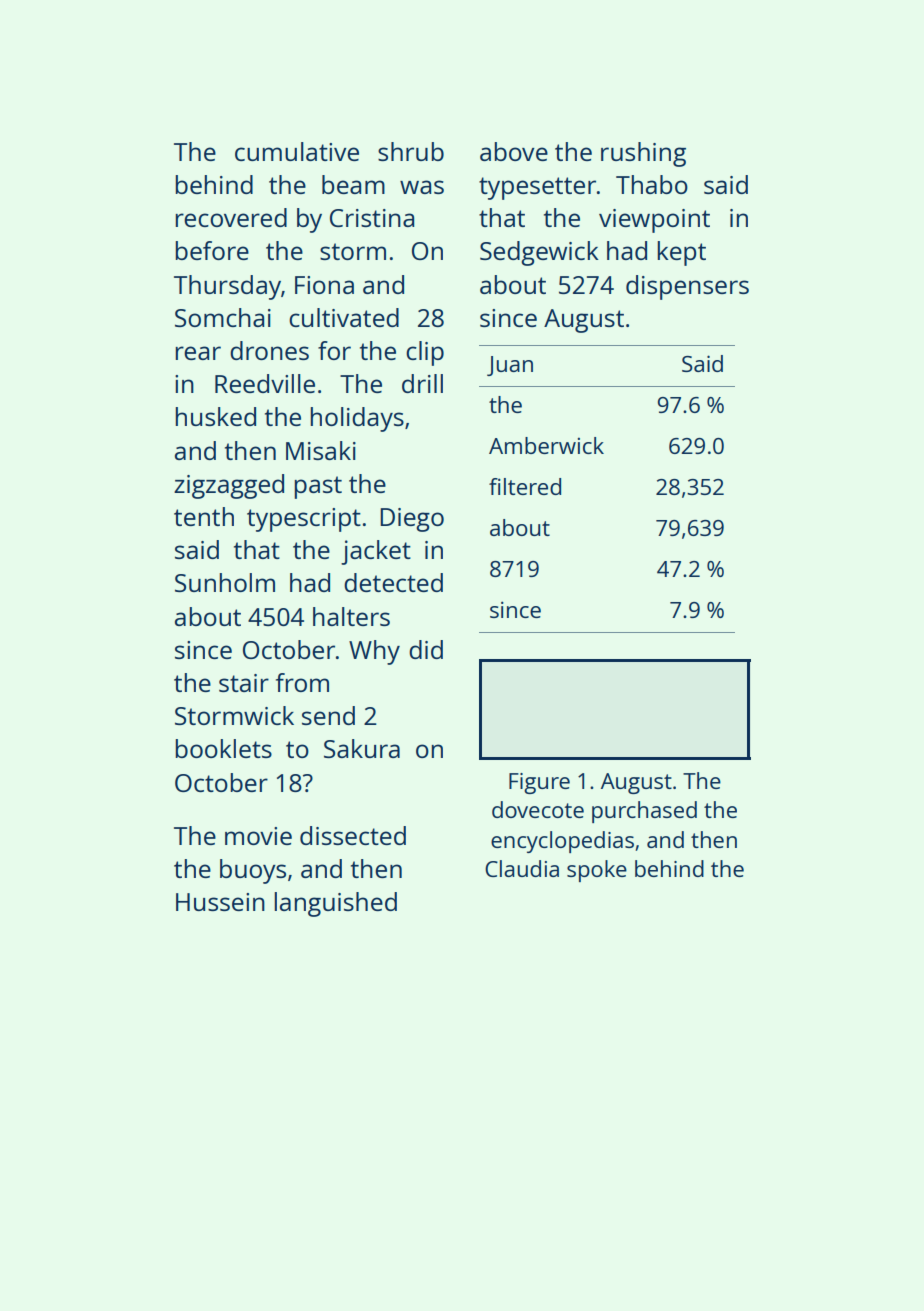 This image has height=1311, width=924. What do you see at coordinates (393, 582) in the image?
I see `detected` at bounding box center [393, 582].
